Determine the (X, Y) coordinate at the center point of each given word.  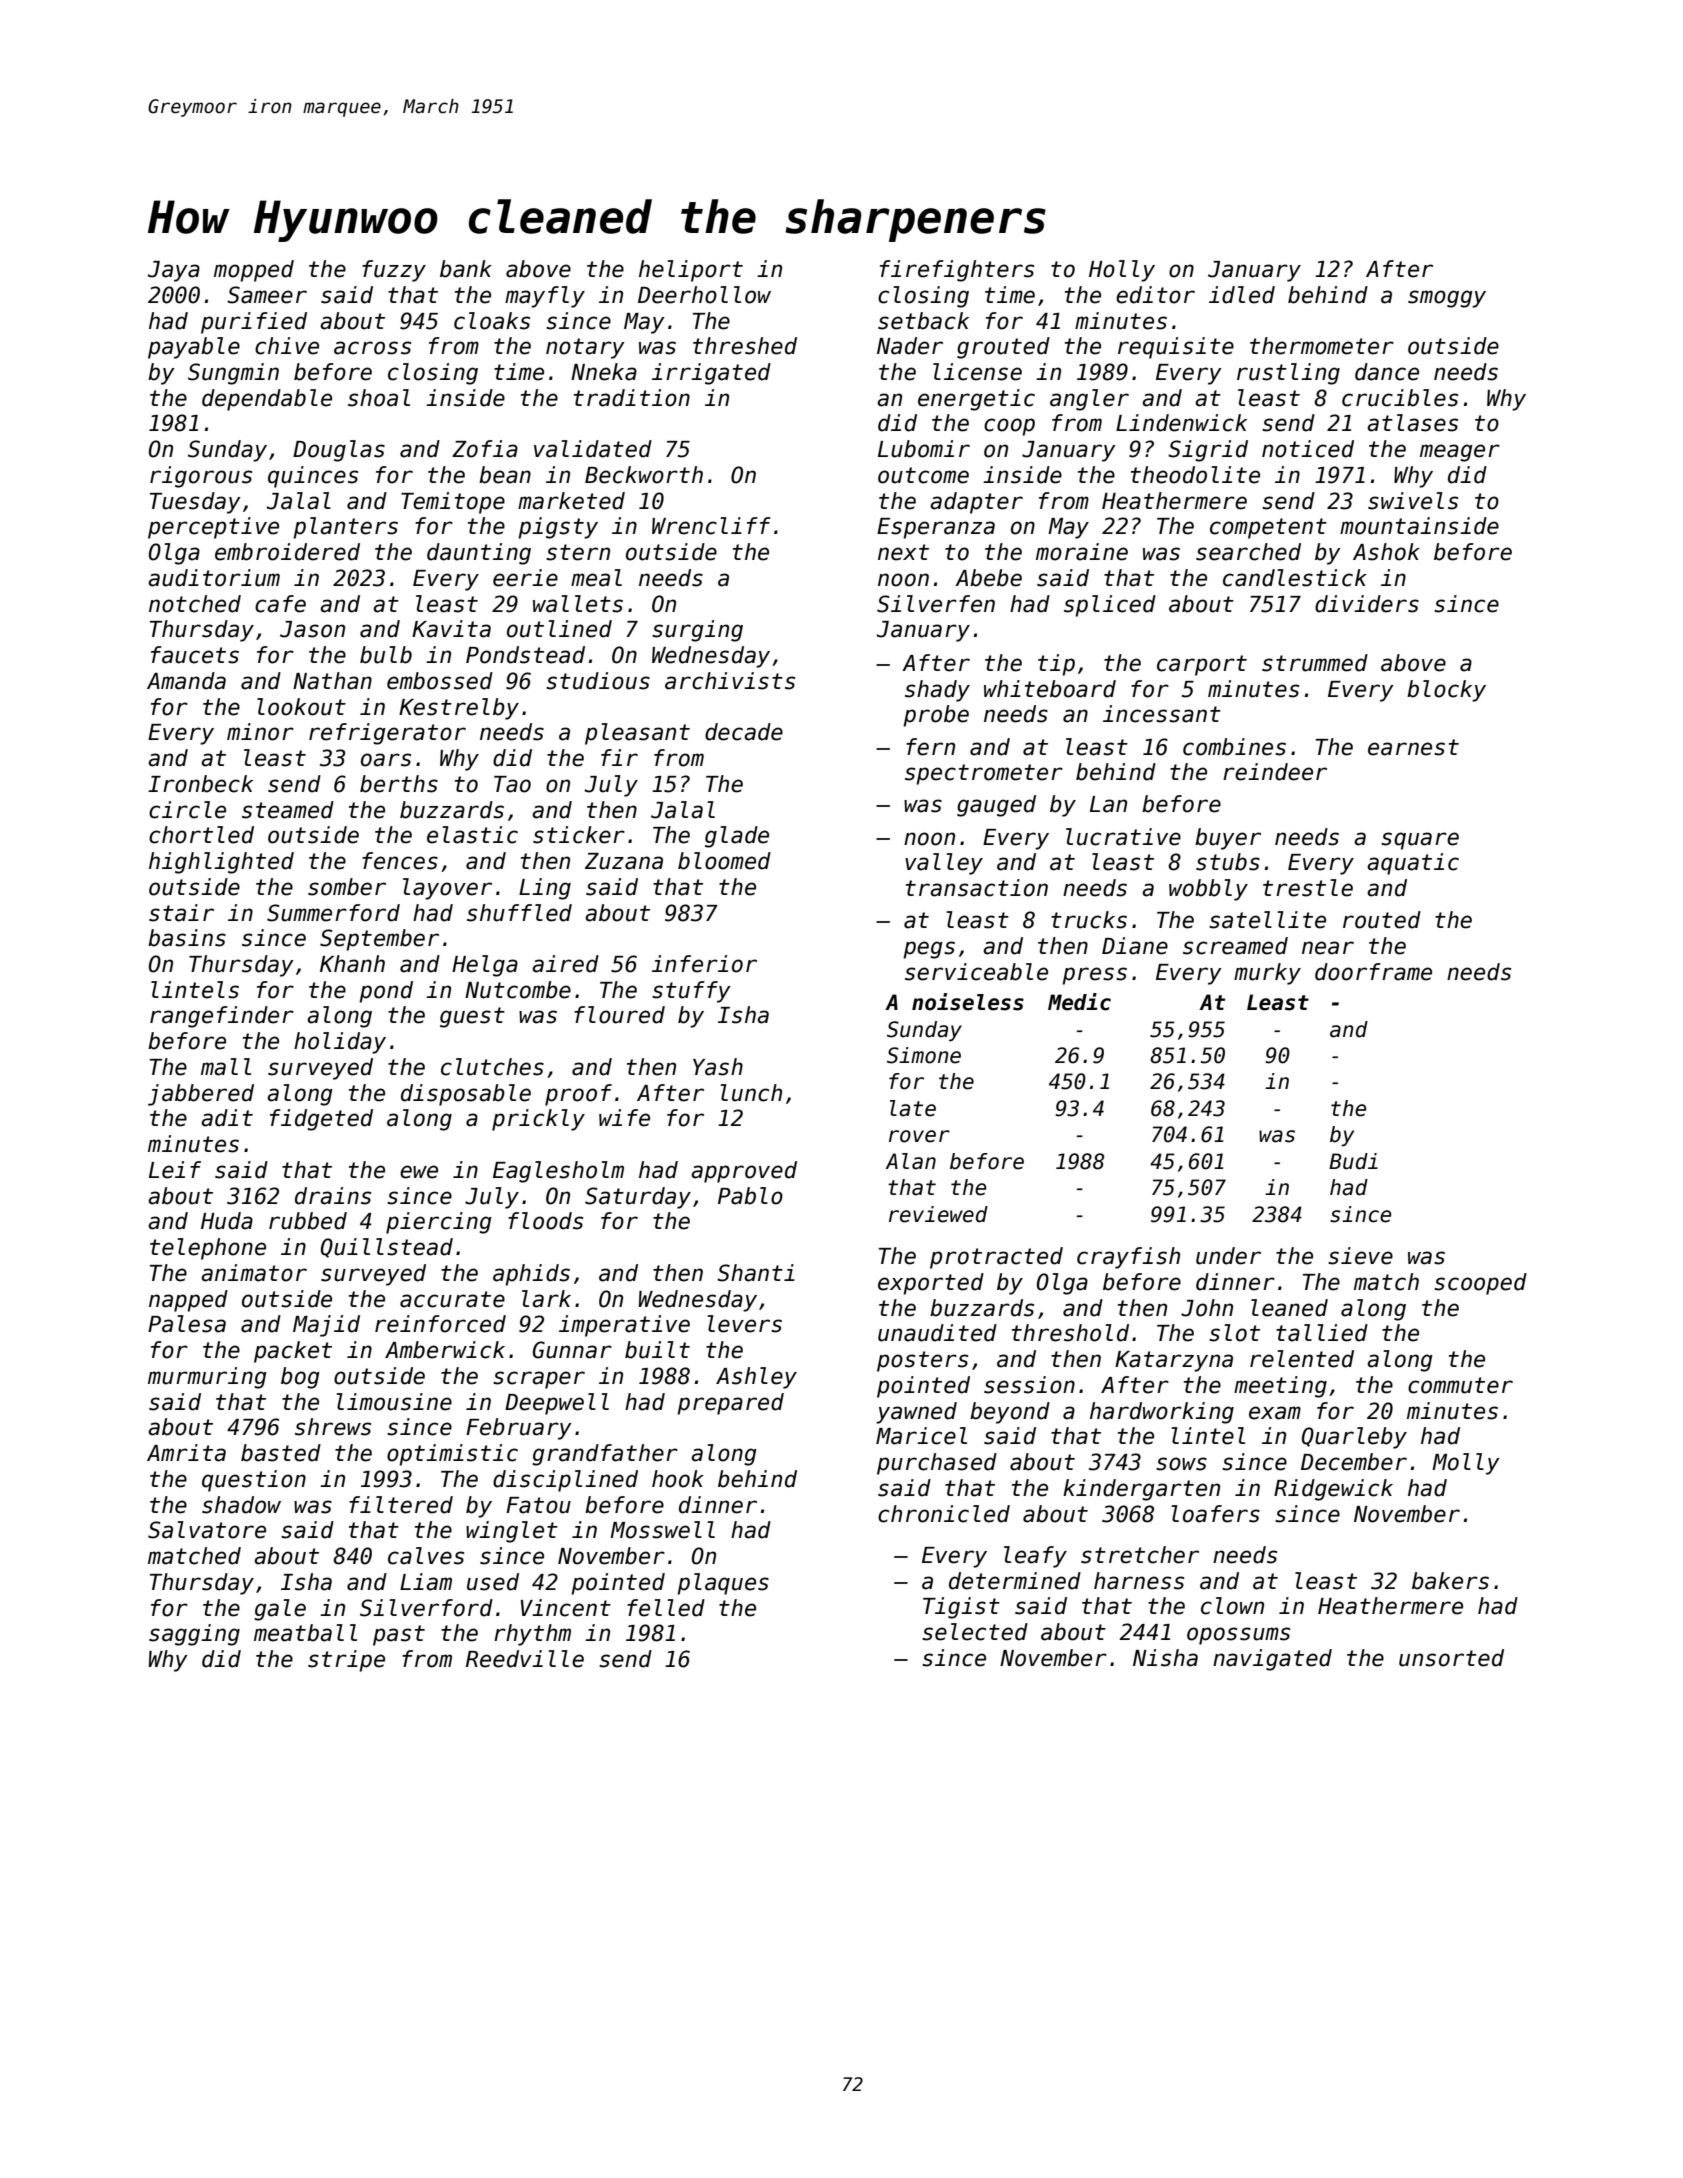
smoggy (1447, 299)
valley (944, 864)
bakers (1450, 1581)
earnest (1413, 747)
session (1029, 1385)
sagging (194, 1635)
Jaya (174, 271)
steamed (288, 810)
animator (254, 1273)
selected (975, 1632)
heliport (691, 271)
